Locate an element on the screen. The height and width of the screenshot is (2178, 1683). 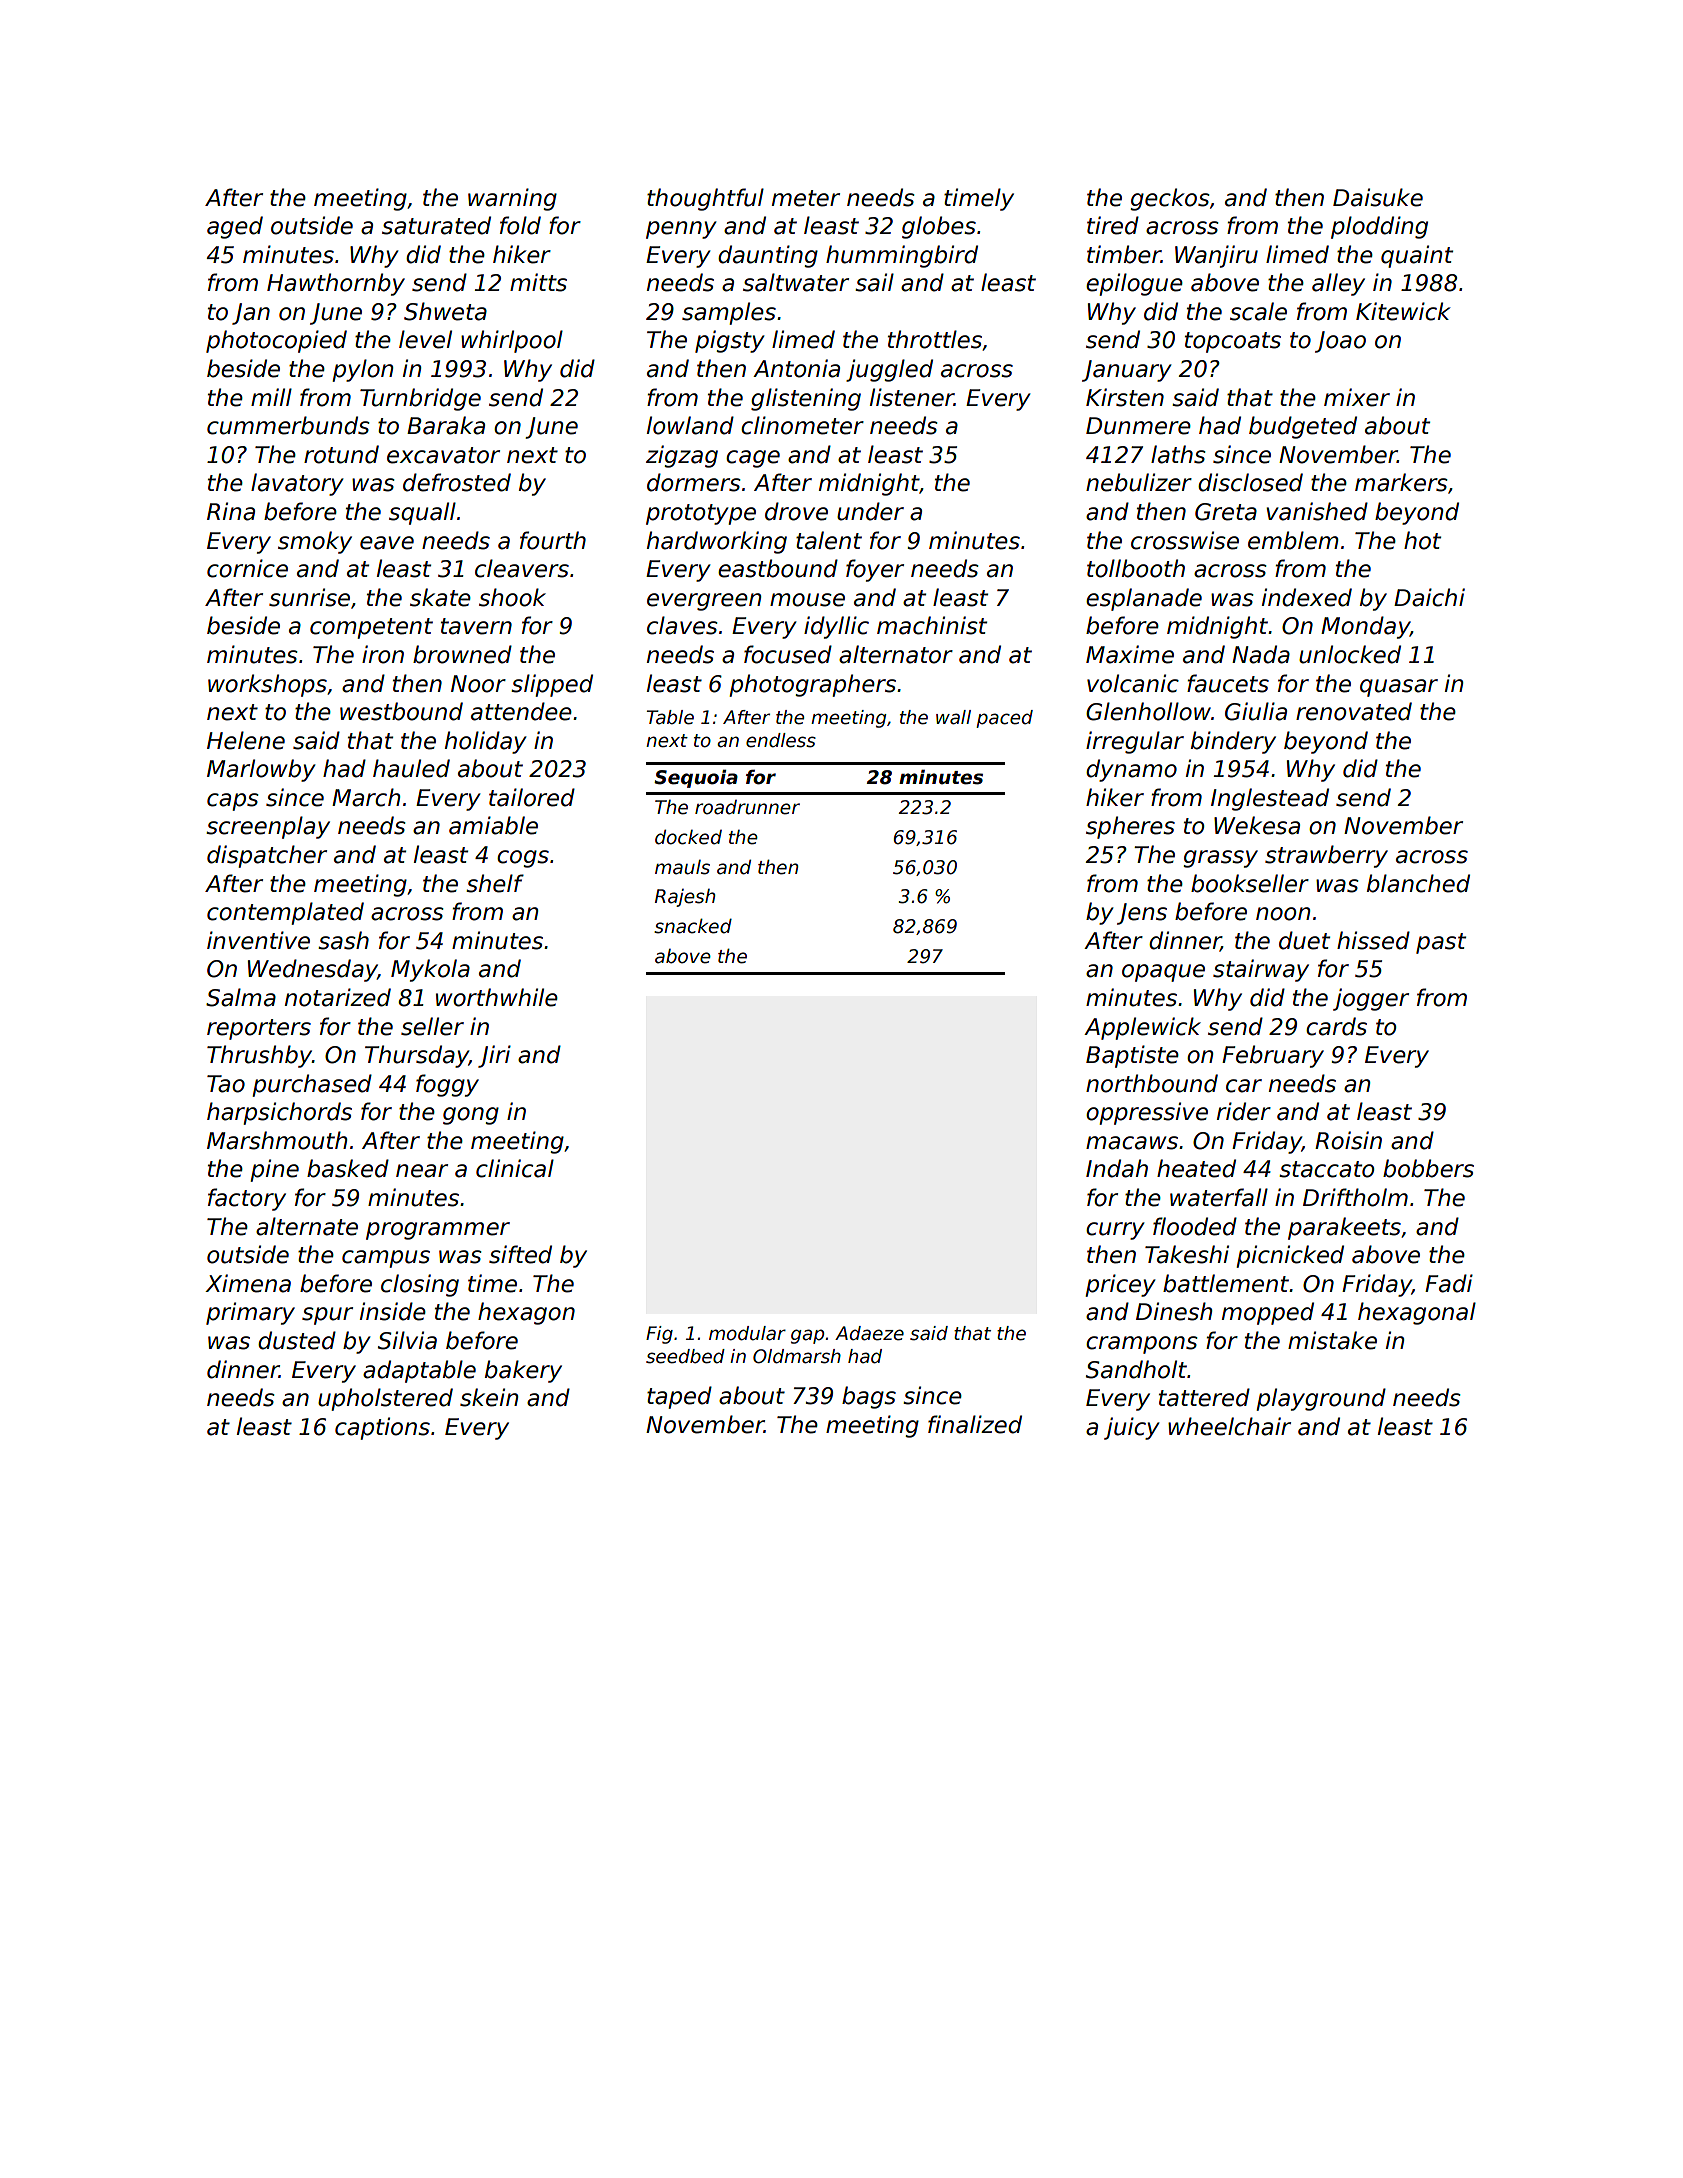
wheelchair is located at coordinates (1229, 1426).
